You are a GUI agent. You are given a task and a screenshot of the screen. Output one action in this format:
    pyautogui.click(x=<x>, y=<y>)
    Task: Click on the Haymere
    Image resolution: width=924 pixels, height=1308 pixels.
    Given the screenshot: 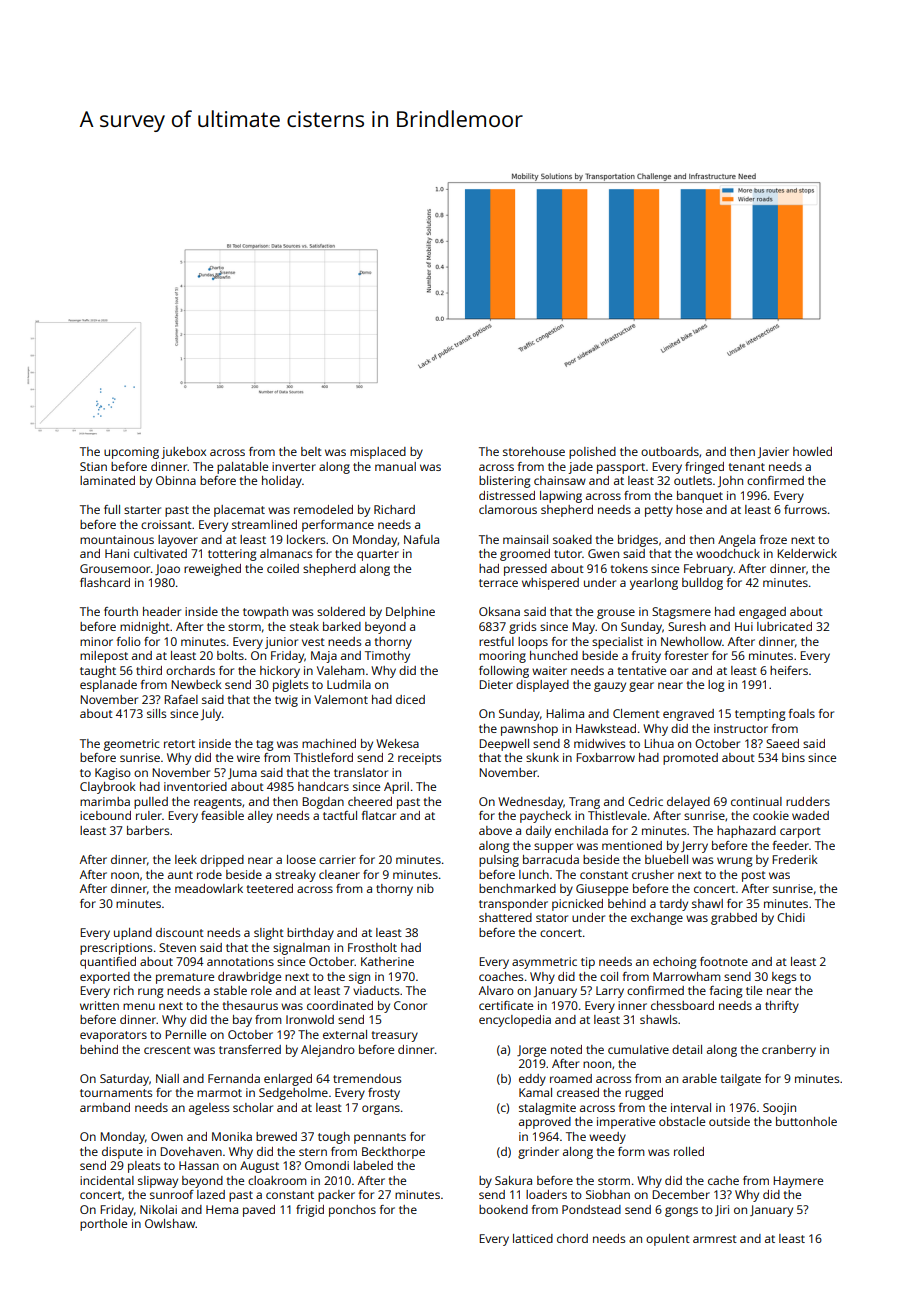 What is the action you would take?
    pyautogui.click(x=798, y=1182)
